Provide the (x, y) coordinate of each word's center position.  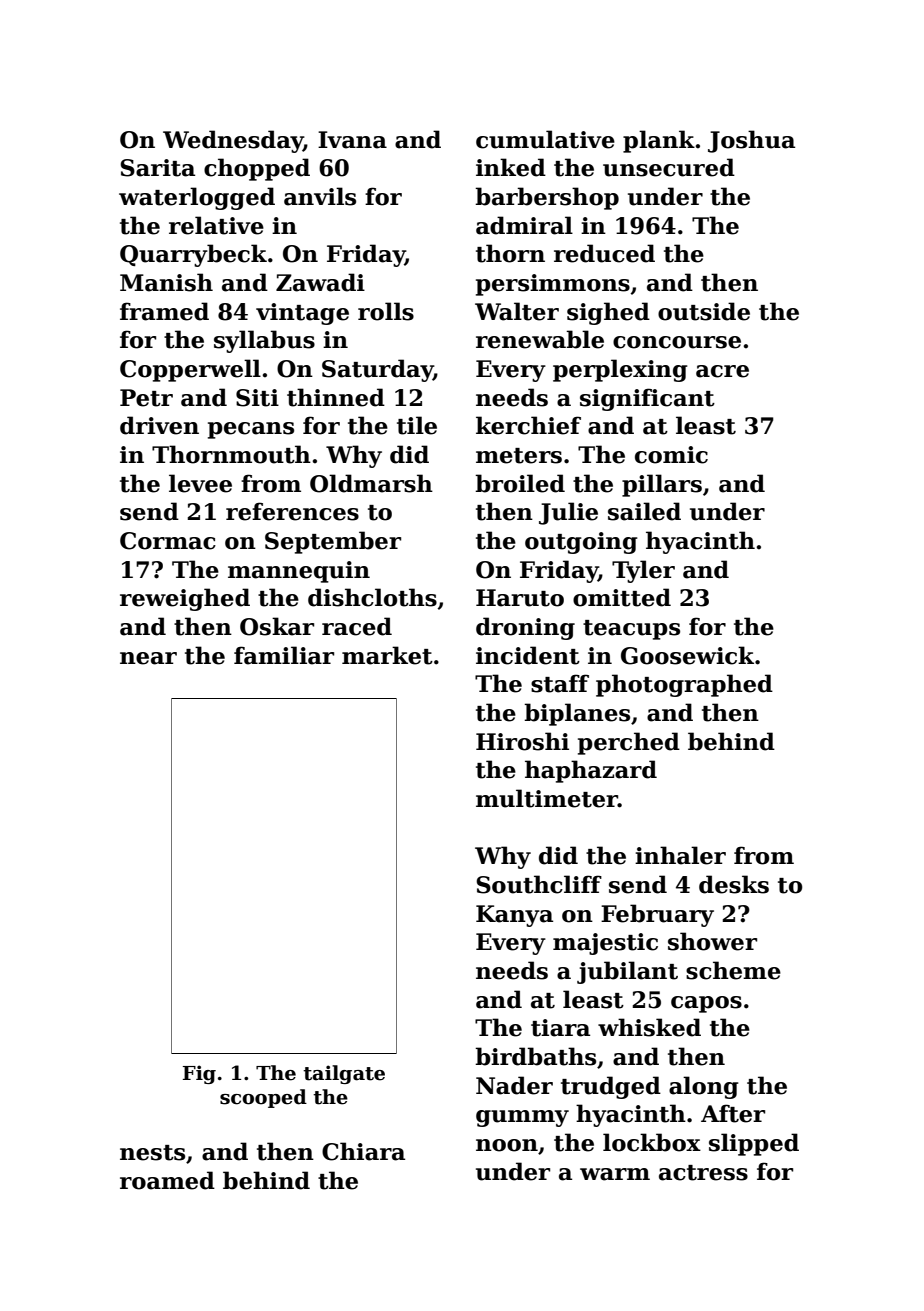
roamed (167, 1180)
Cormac (168, 541)
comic (671, 455)
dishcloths (372, 597)
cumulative (545, 139)
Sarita (157, 168)
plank (659, 141)
